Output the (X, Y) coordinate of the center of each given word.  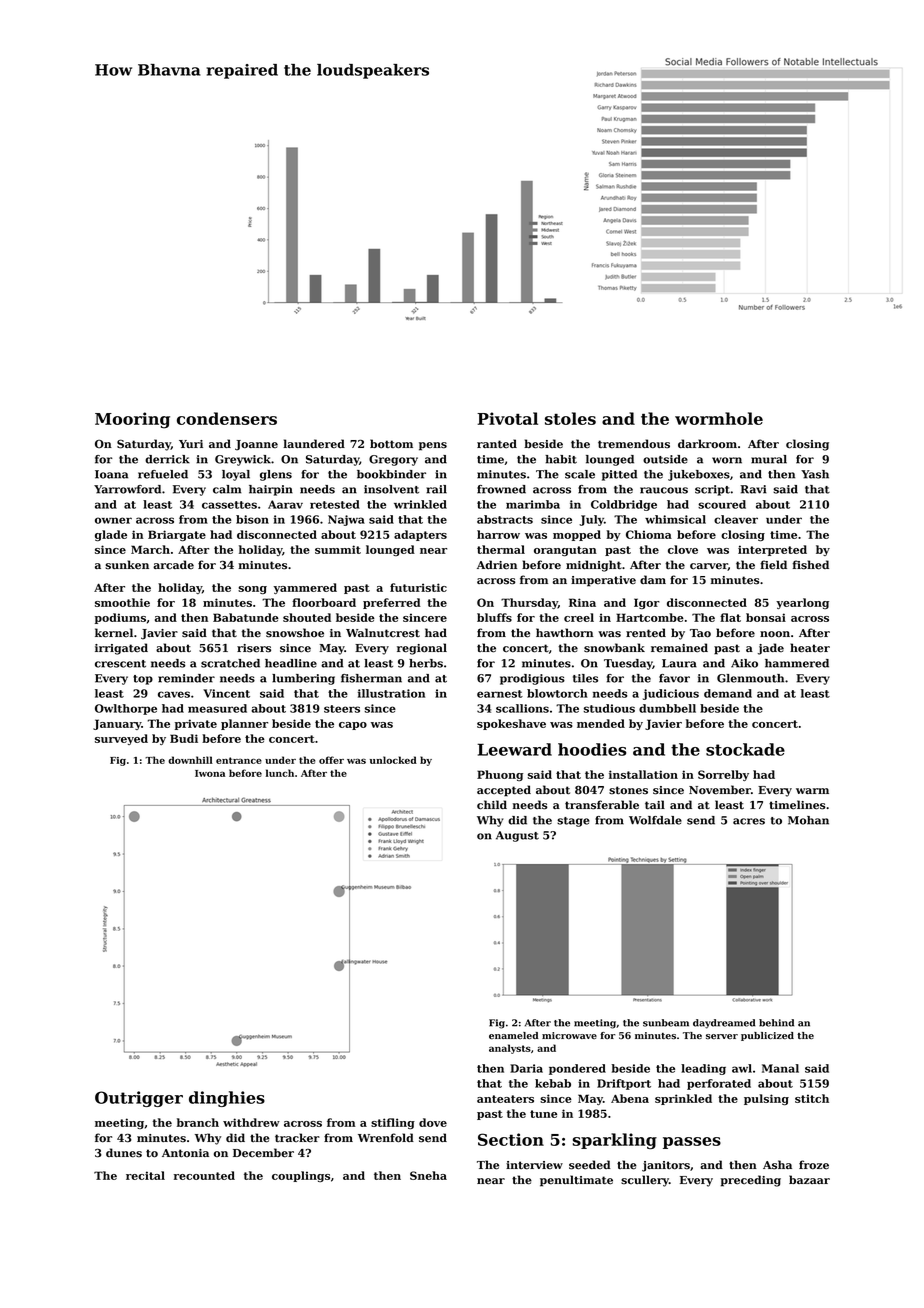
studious (609, 708)
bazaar (809, 1179)
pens (433, 446)
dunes (124, 1153)
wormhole (719, 418)
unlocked (393, 760)
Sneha (428, 1175)
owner (113, 520)
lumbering (303, 679)
